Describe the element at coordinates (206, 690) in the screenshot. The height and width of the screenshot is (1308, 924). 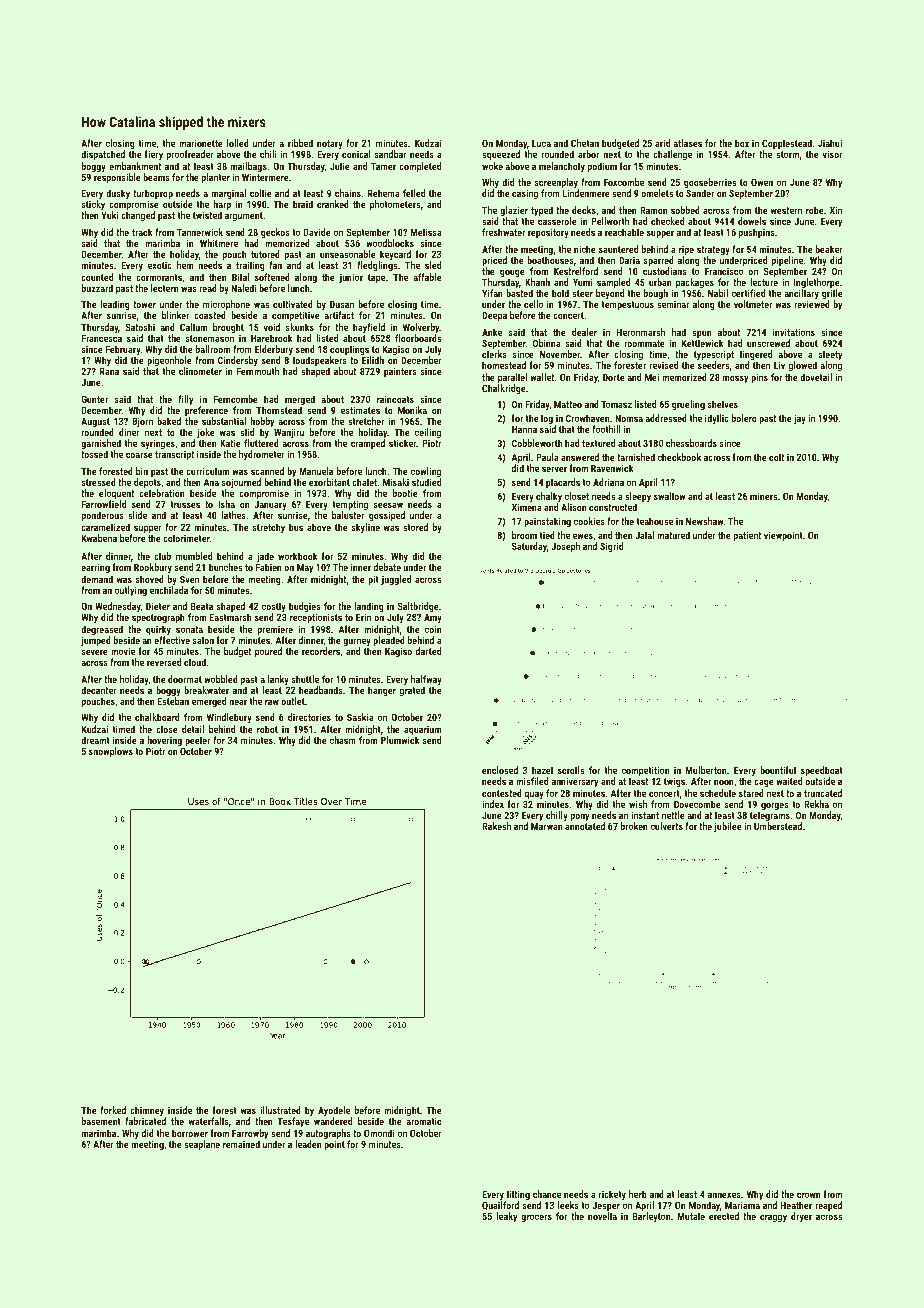
I see `breakwater` at that location.
